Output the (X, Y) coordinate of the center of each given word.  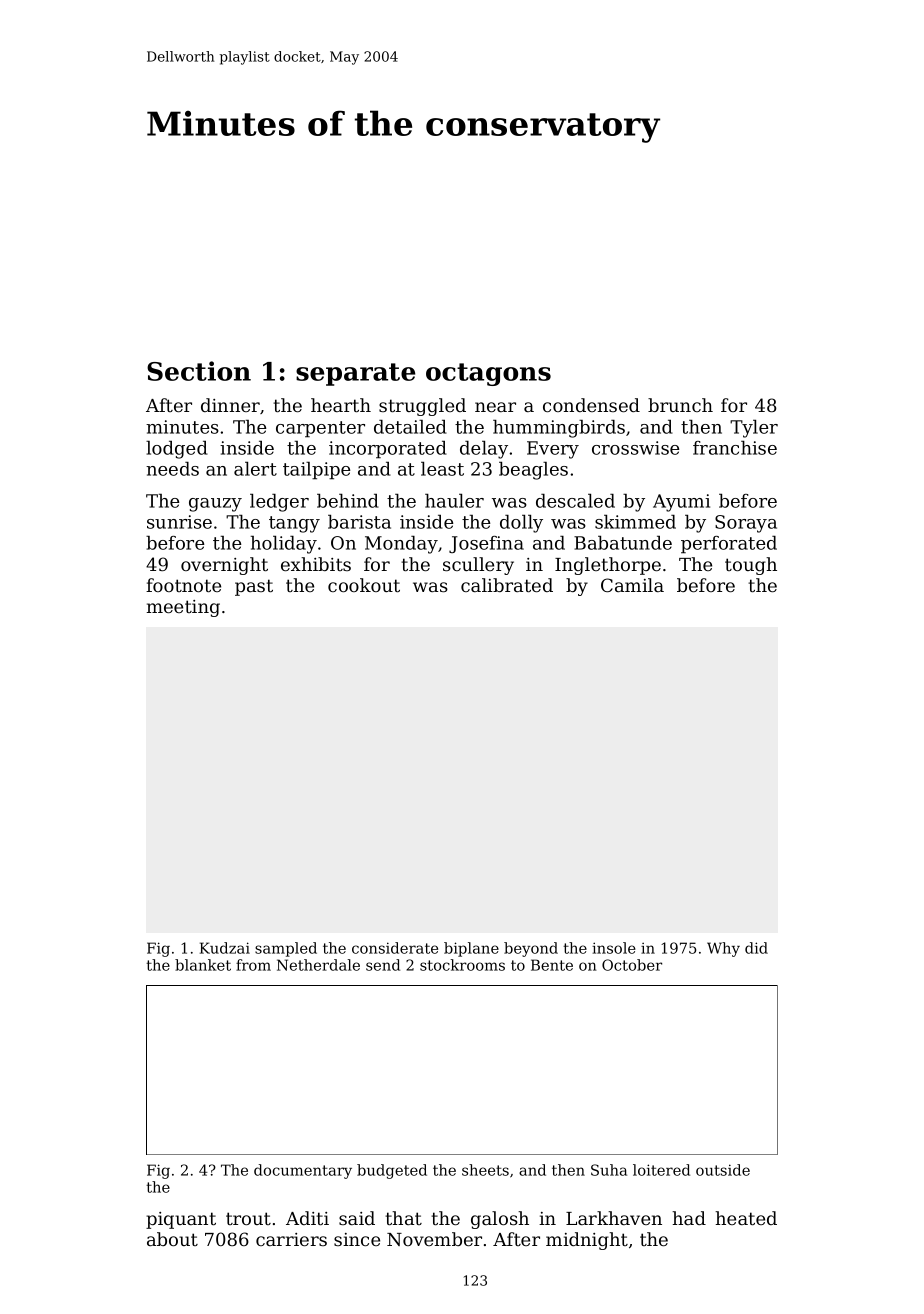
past (254, 587)
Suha (609, 1170)
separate (355, 374)
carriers (291, 1239)
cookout (364, 585)
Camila (632, 585)
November (434, 1239)
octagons (488, 374)
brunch (680, 405)
